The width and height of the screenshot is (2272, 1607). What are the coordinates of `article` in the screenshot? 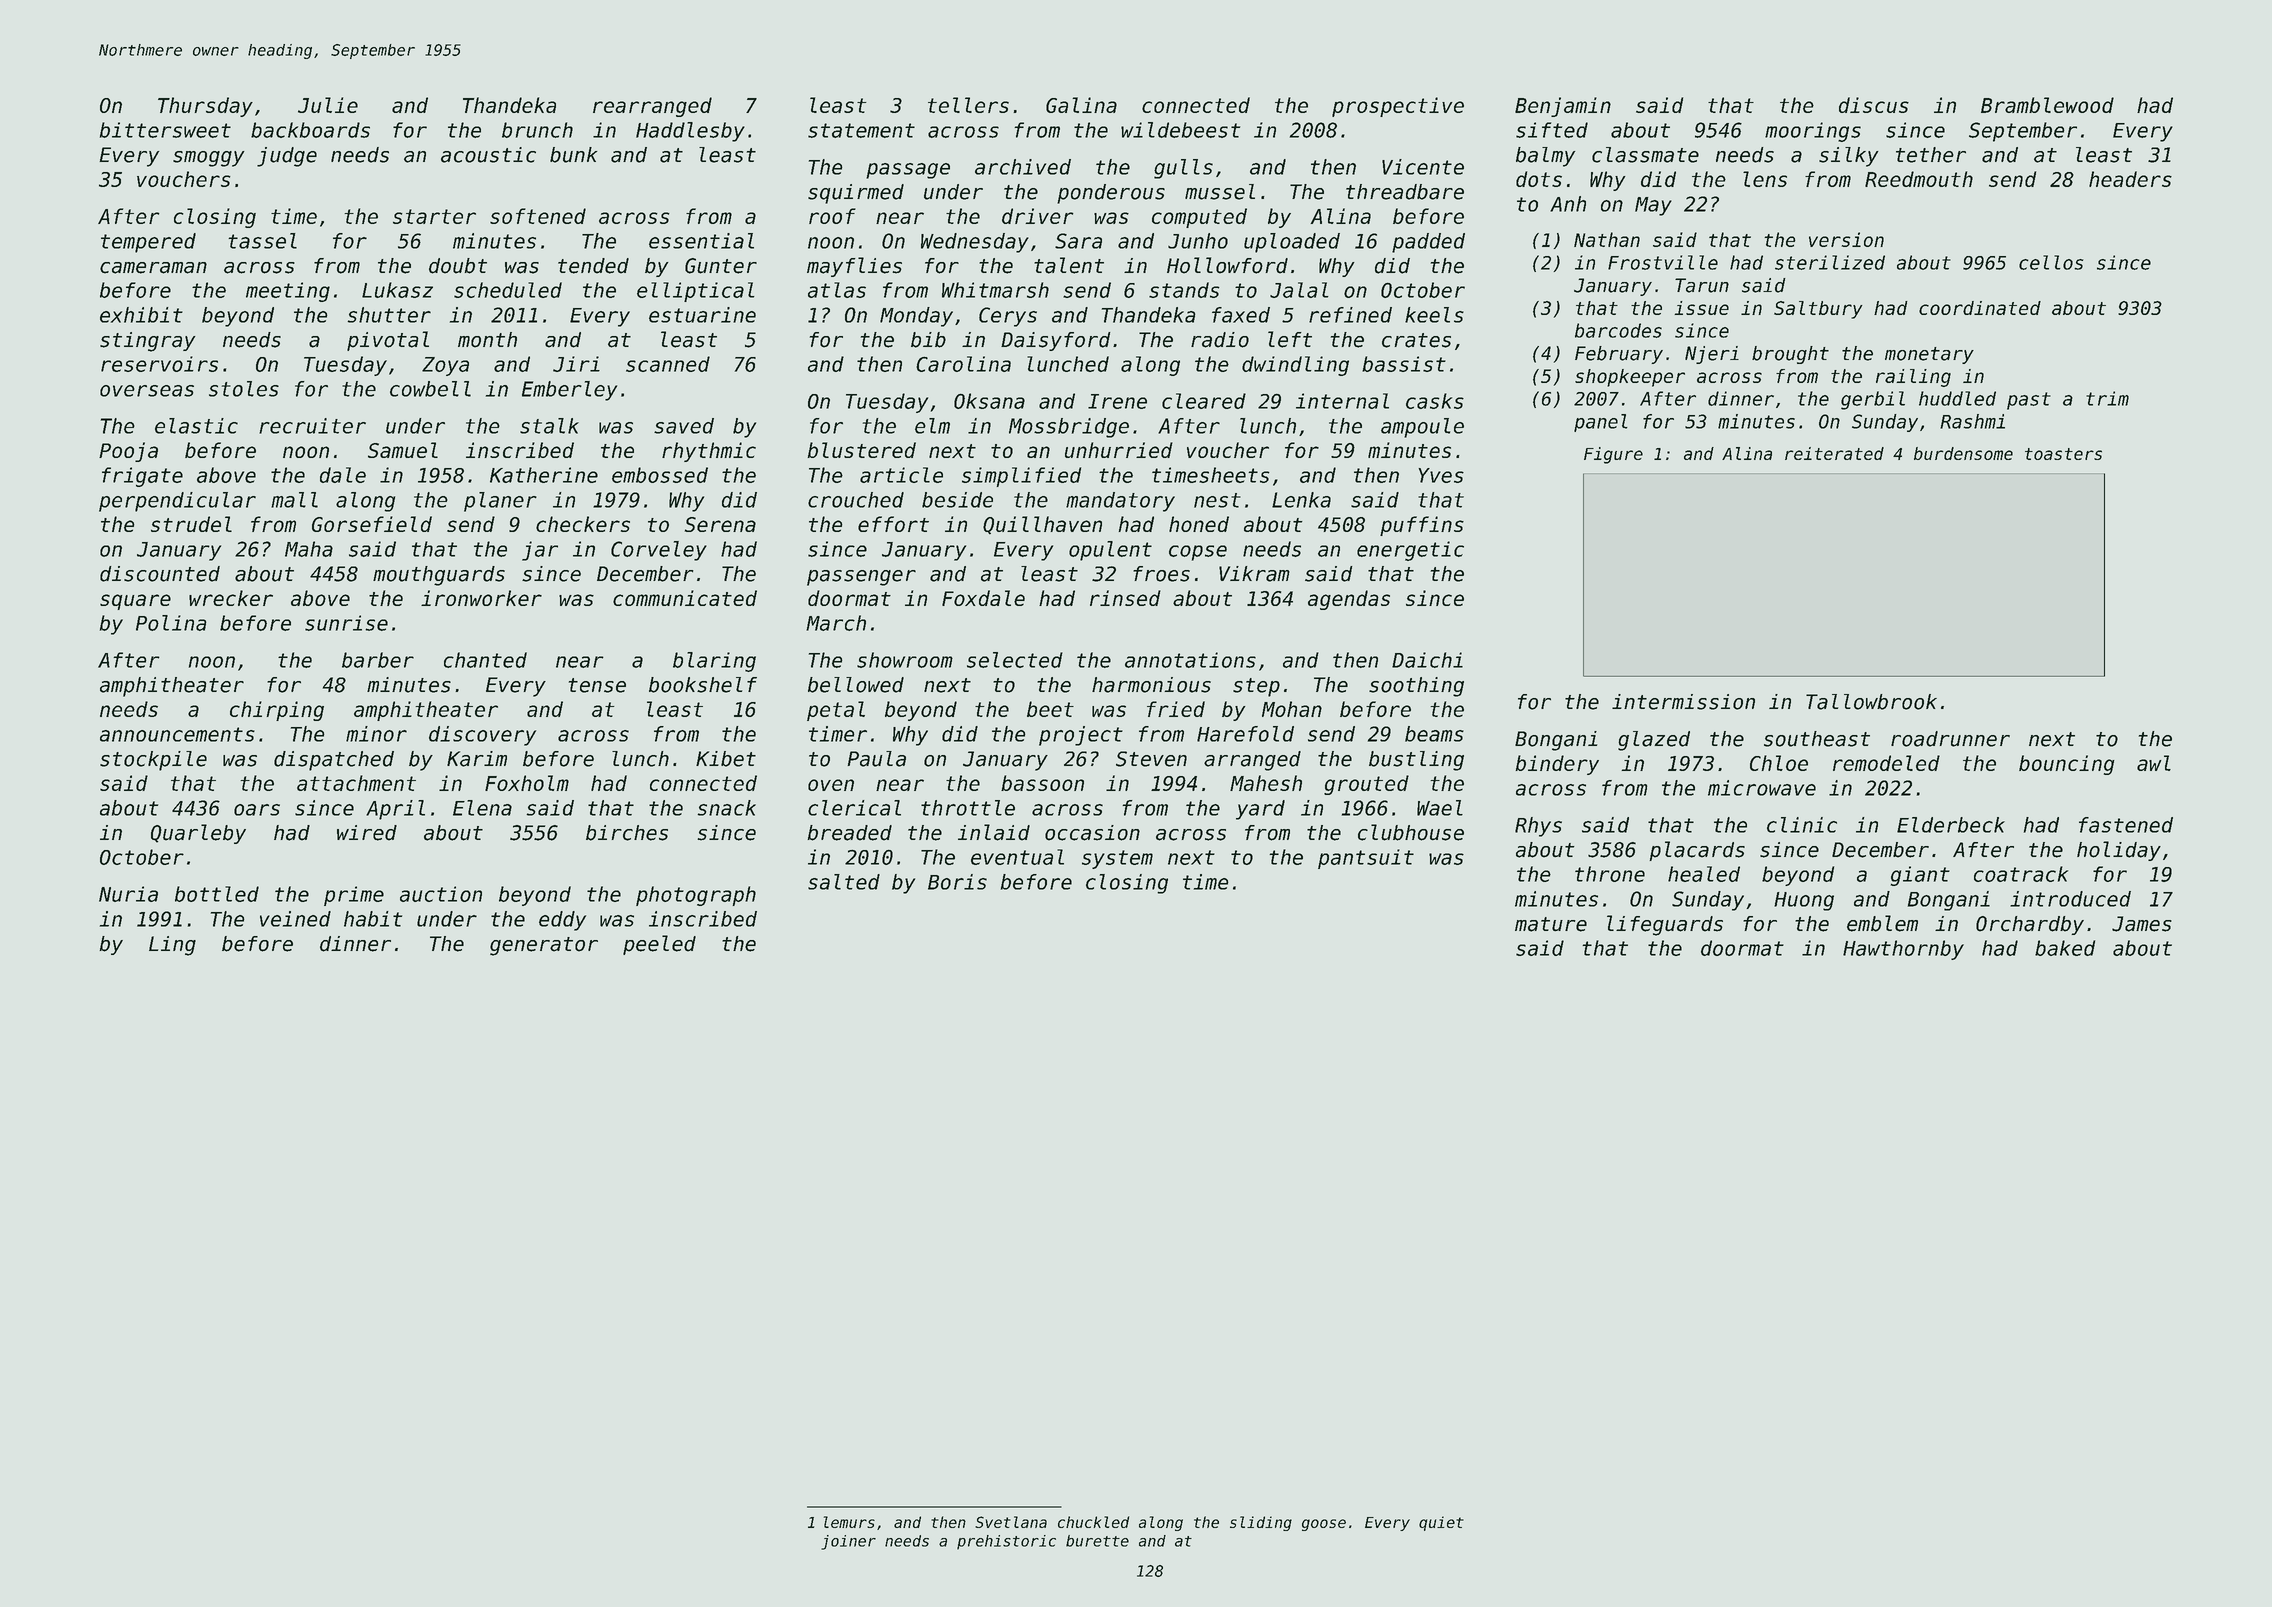 It's located at (901, 475).
